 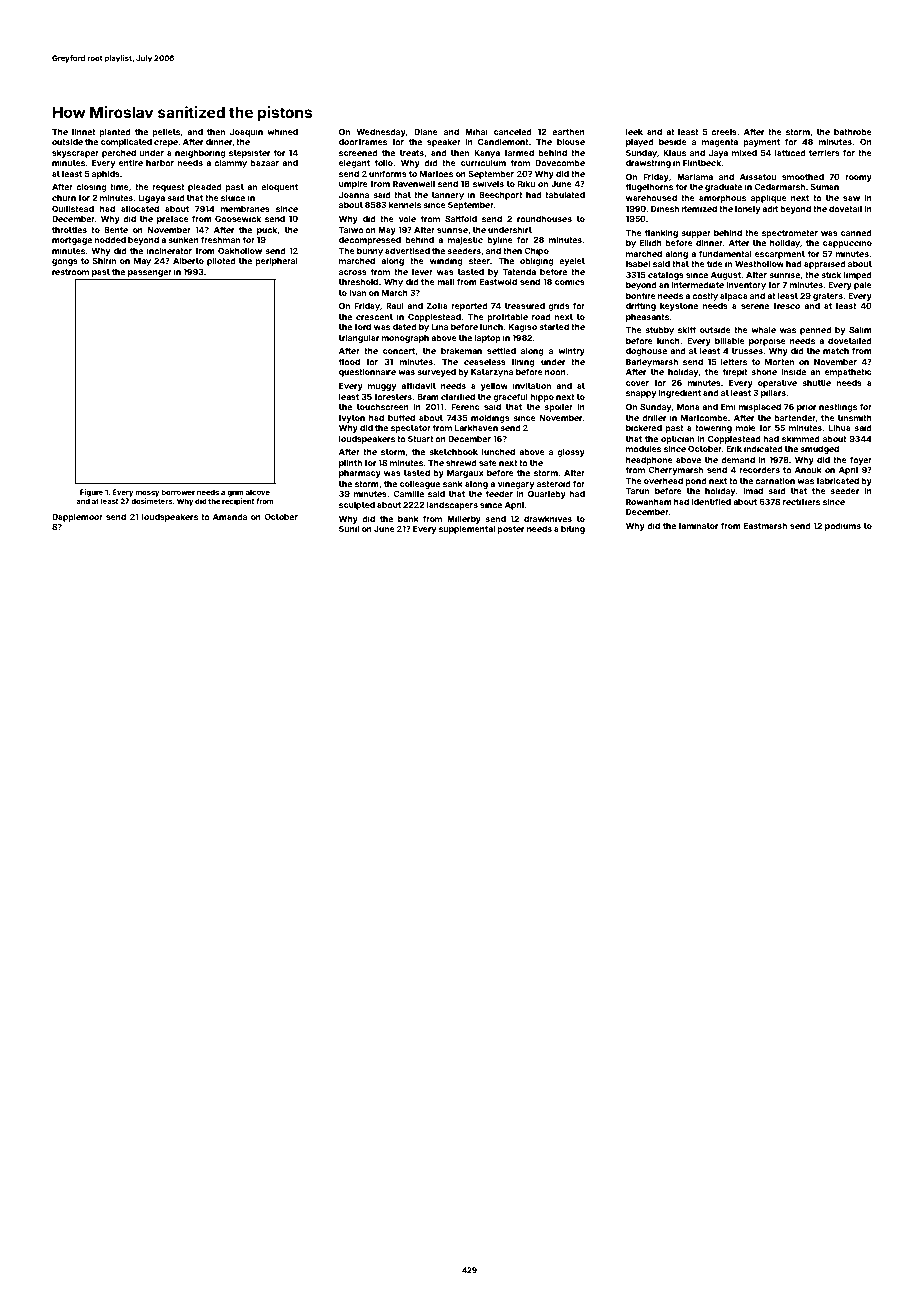 I want to click on membranes, so click(x=245, y=209).
